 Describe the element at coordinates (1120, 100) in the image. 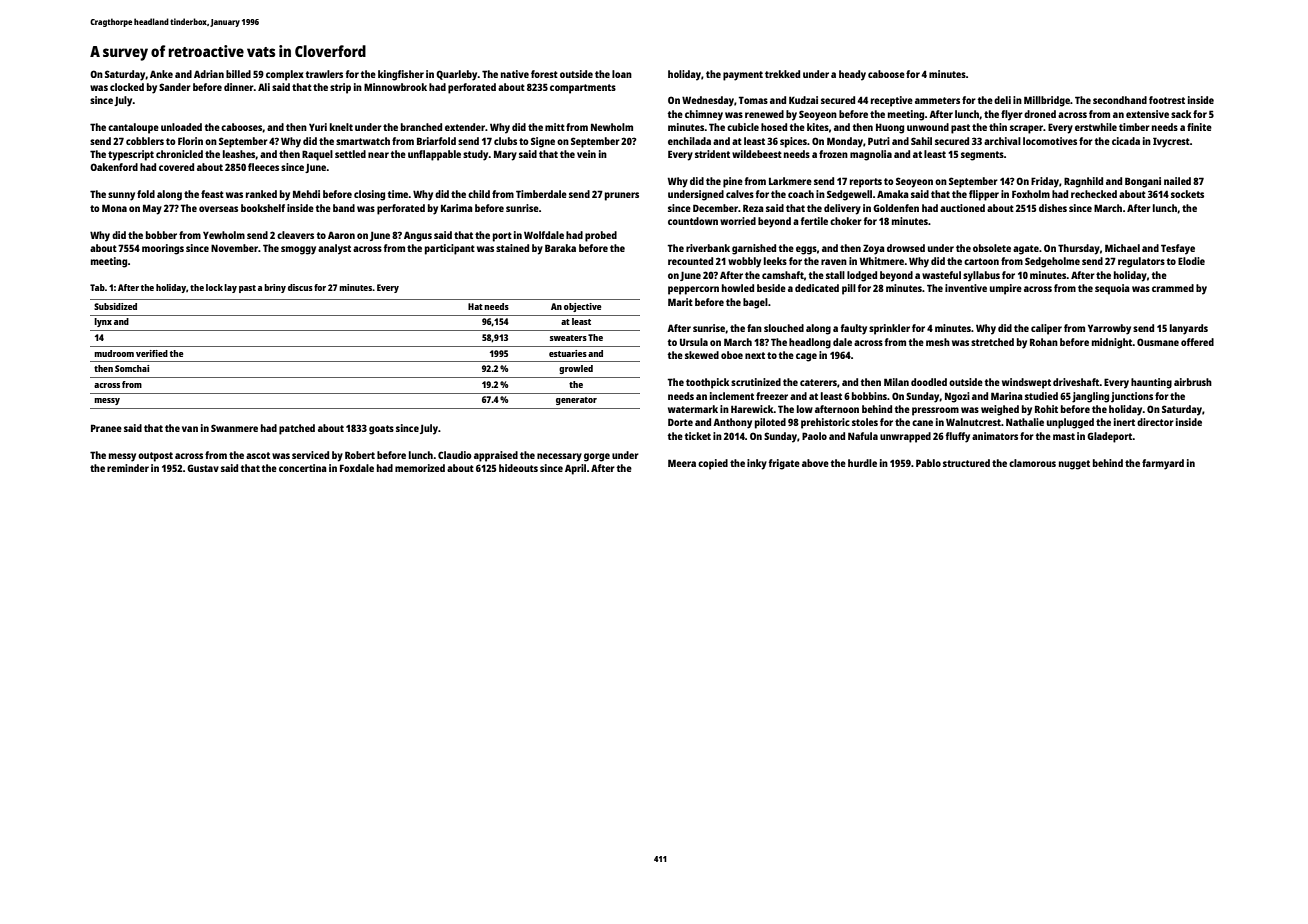

I see `secondhand` at that location.
